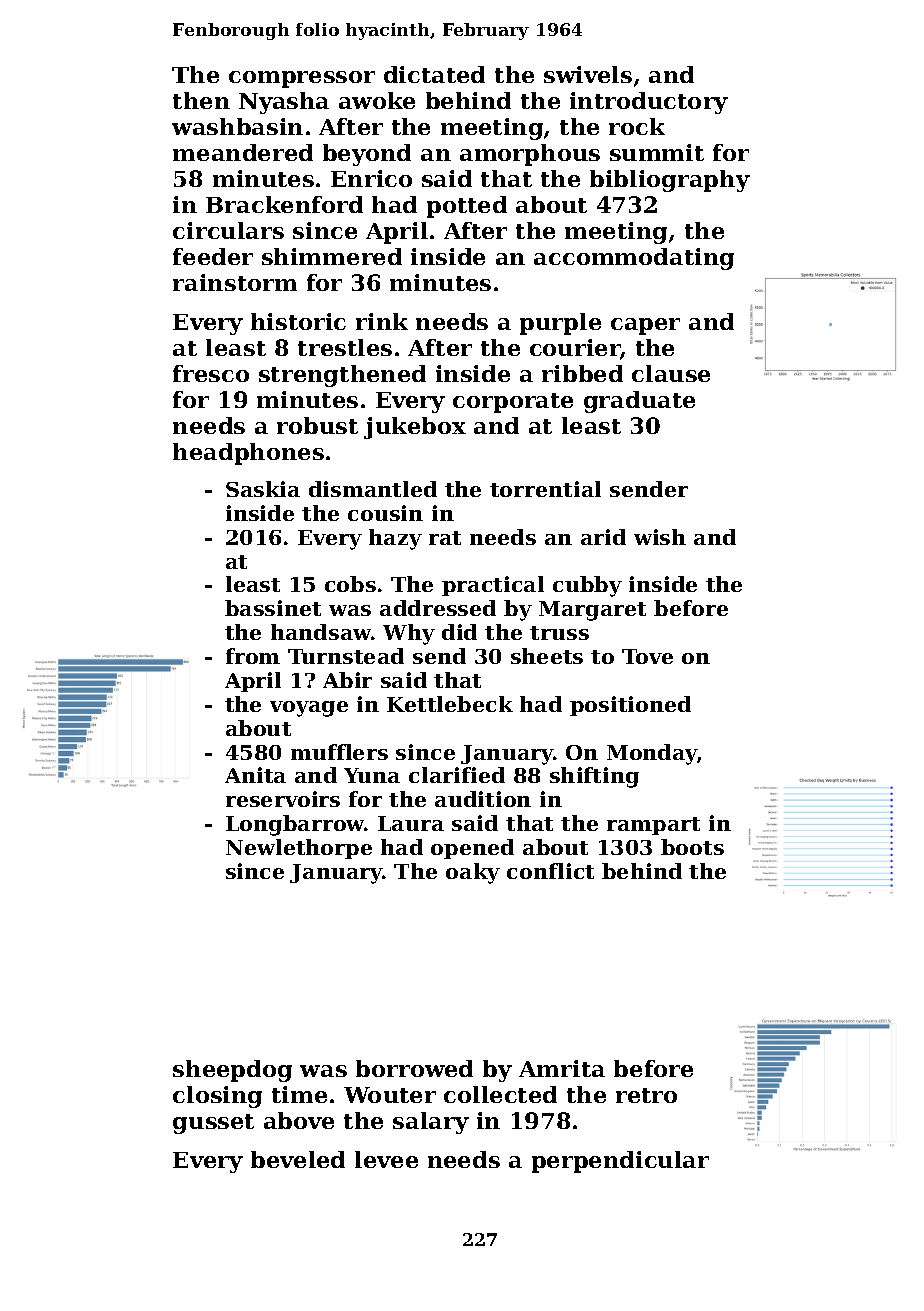  Describe the element at coordinates (371, 178) in the screenshot. I see `Enrico` at that location.
